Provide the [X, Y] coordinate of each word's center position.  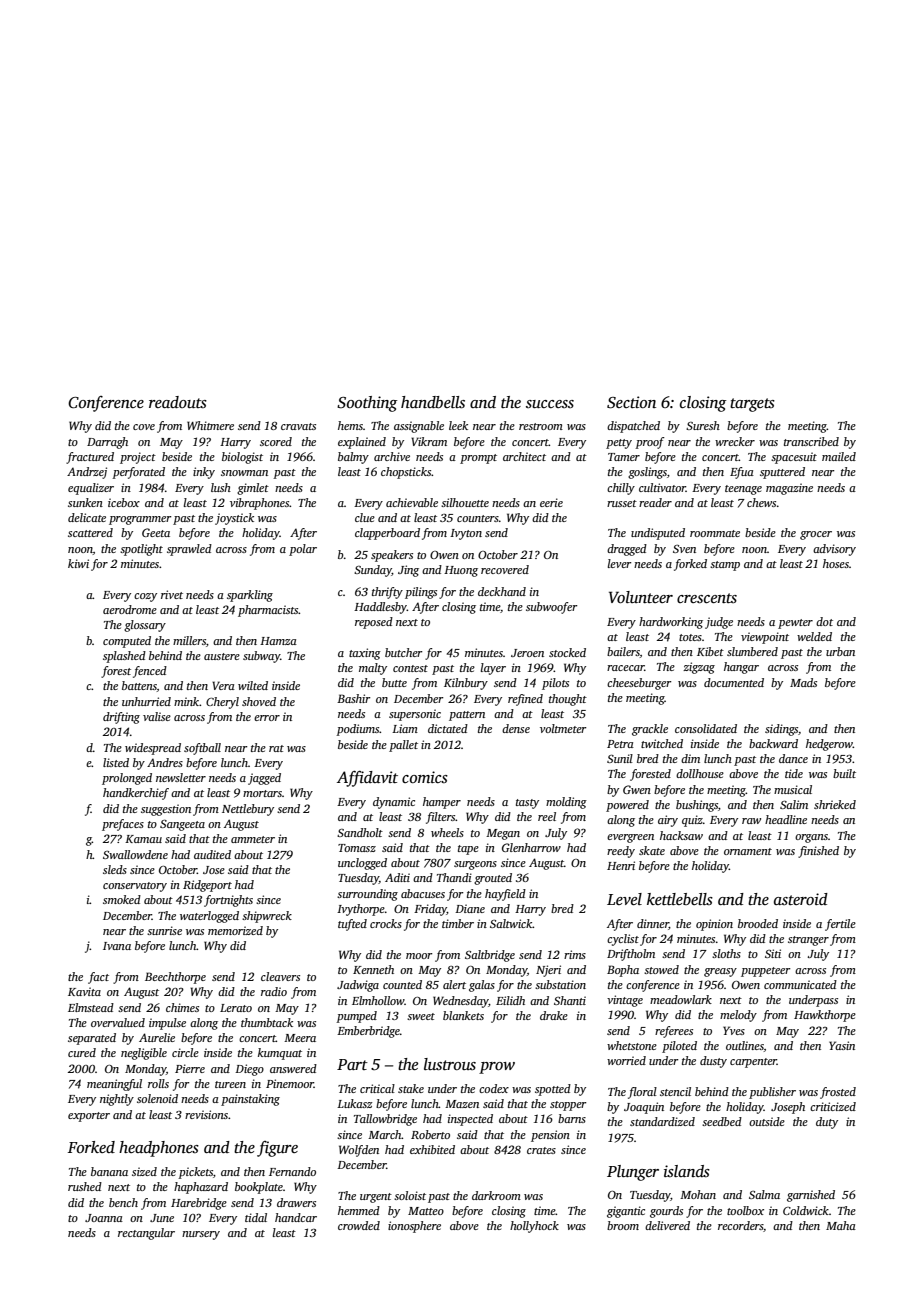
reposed [374, 623]
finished [818, 852]
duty [827, 1123]
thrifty [387, 593]
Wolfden [359, 1151]
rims [575, 954]
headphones [159, 1149]
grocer [816, 535]
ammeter [253, 839]
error [267, 718]
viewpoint [765, 638]
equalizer [91, 489]
